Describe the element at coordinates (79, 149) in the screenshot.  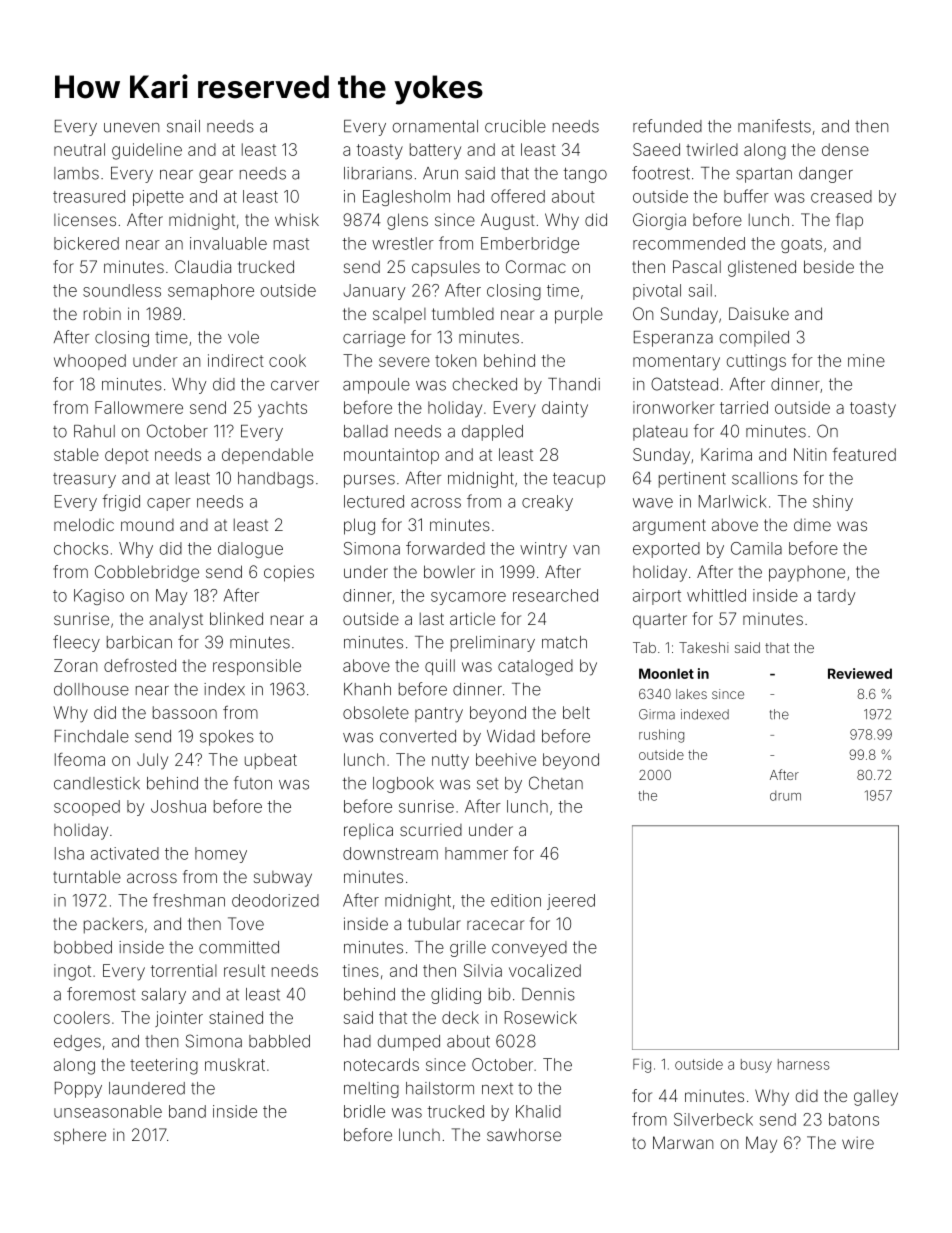
I see `neutral` at that location.
